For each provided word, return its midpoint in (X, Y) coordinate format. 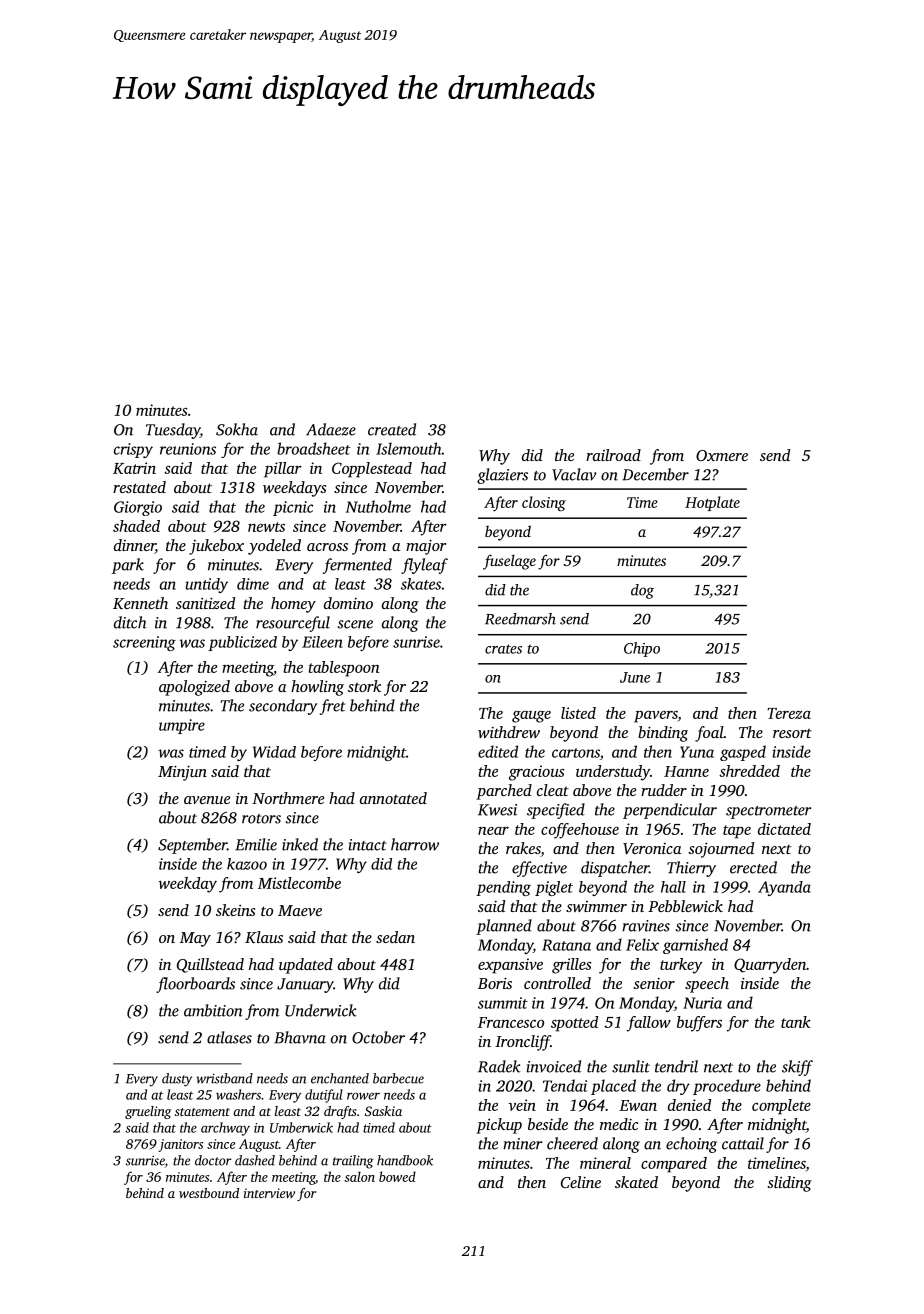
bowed (397, 1176)
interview (269, 1193)
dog (642, 591)
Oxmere (722, 455)
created (392, 429)
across (327, 547)
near (493, 831)
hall (673, 887)
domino (348, 603)
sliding (789, 1184)
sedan (395, 937)
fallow (648, 1024)
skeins (235, 910)
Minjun (182, 773)
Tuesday (173, 431)
